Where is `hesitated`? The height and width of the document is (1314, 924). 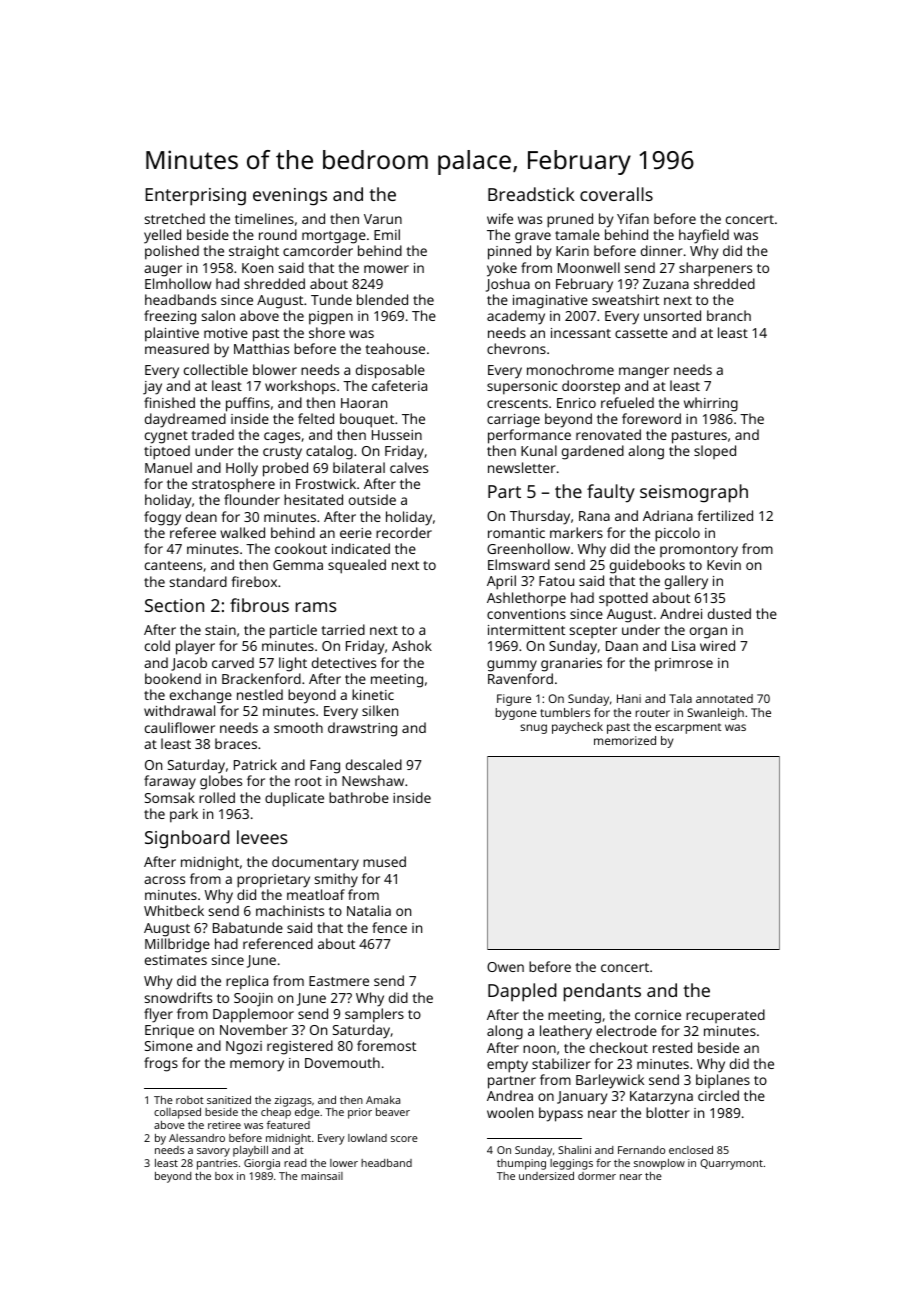
hesitated is located at coordinates (313, 499).
